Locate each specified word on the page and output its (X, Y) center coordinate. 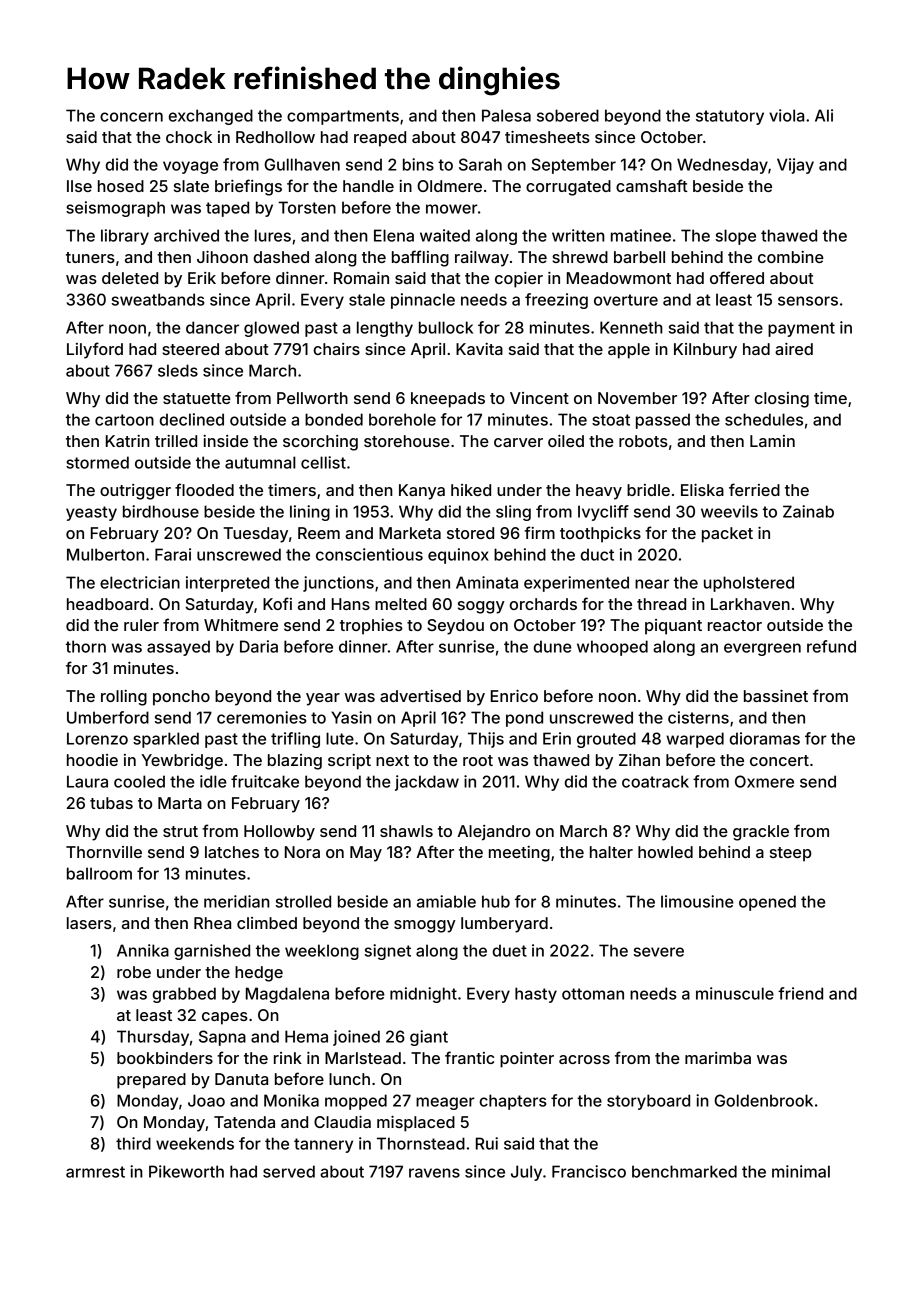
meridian (237, 901)
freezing (556, 301)
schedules (764, 419)
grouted (606, 740)
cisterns (698, 717)
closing (782, 400)
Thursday (153, 1038)
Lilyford (95, 350)
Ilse (79, 186)
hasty (536, 995)
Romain (361, 278)
